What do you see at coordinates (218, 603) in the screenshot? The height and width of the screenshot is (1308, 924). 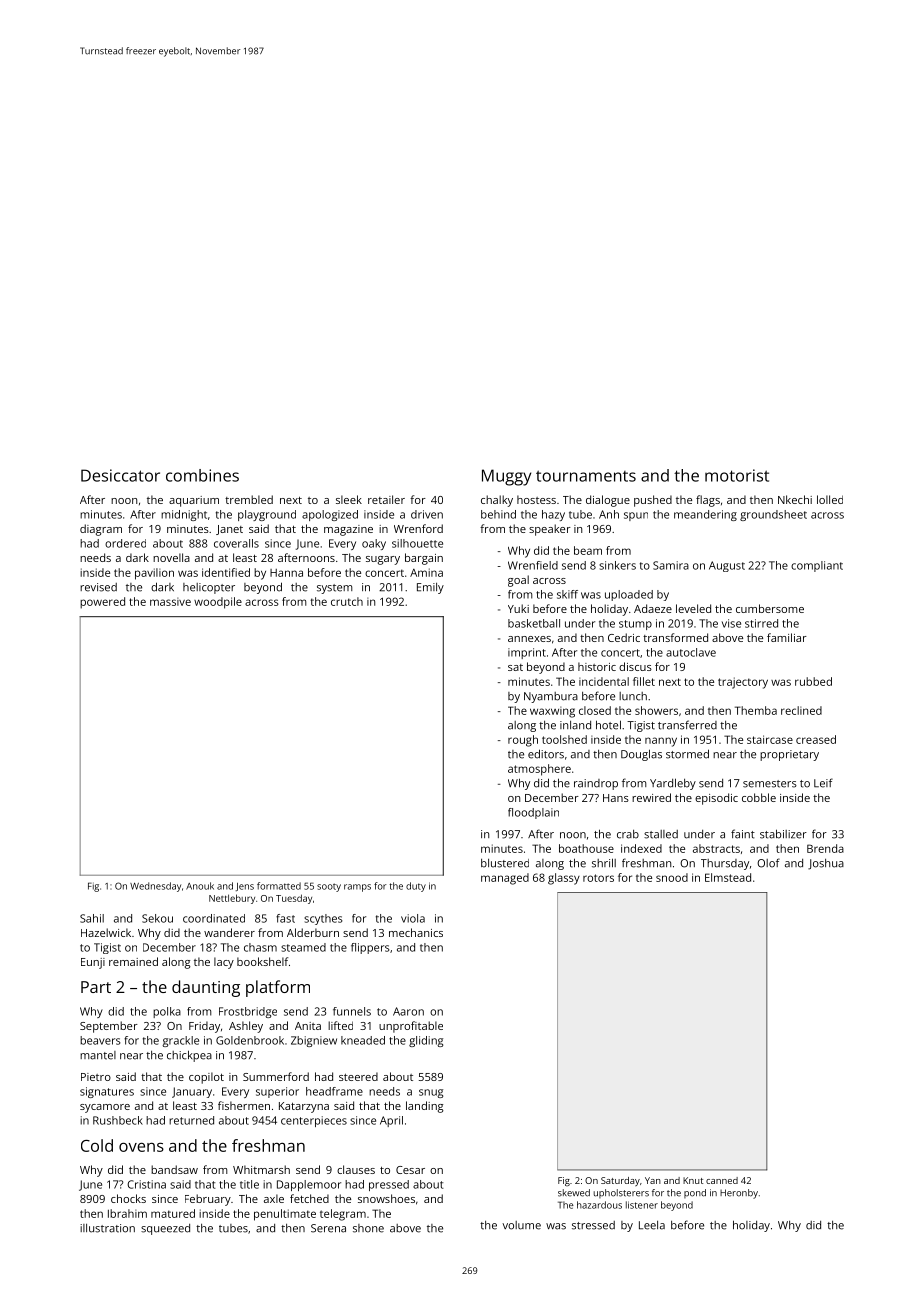 I see `woodpile` at bounding box center [218, 603].
